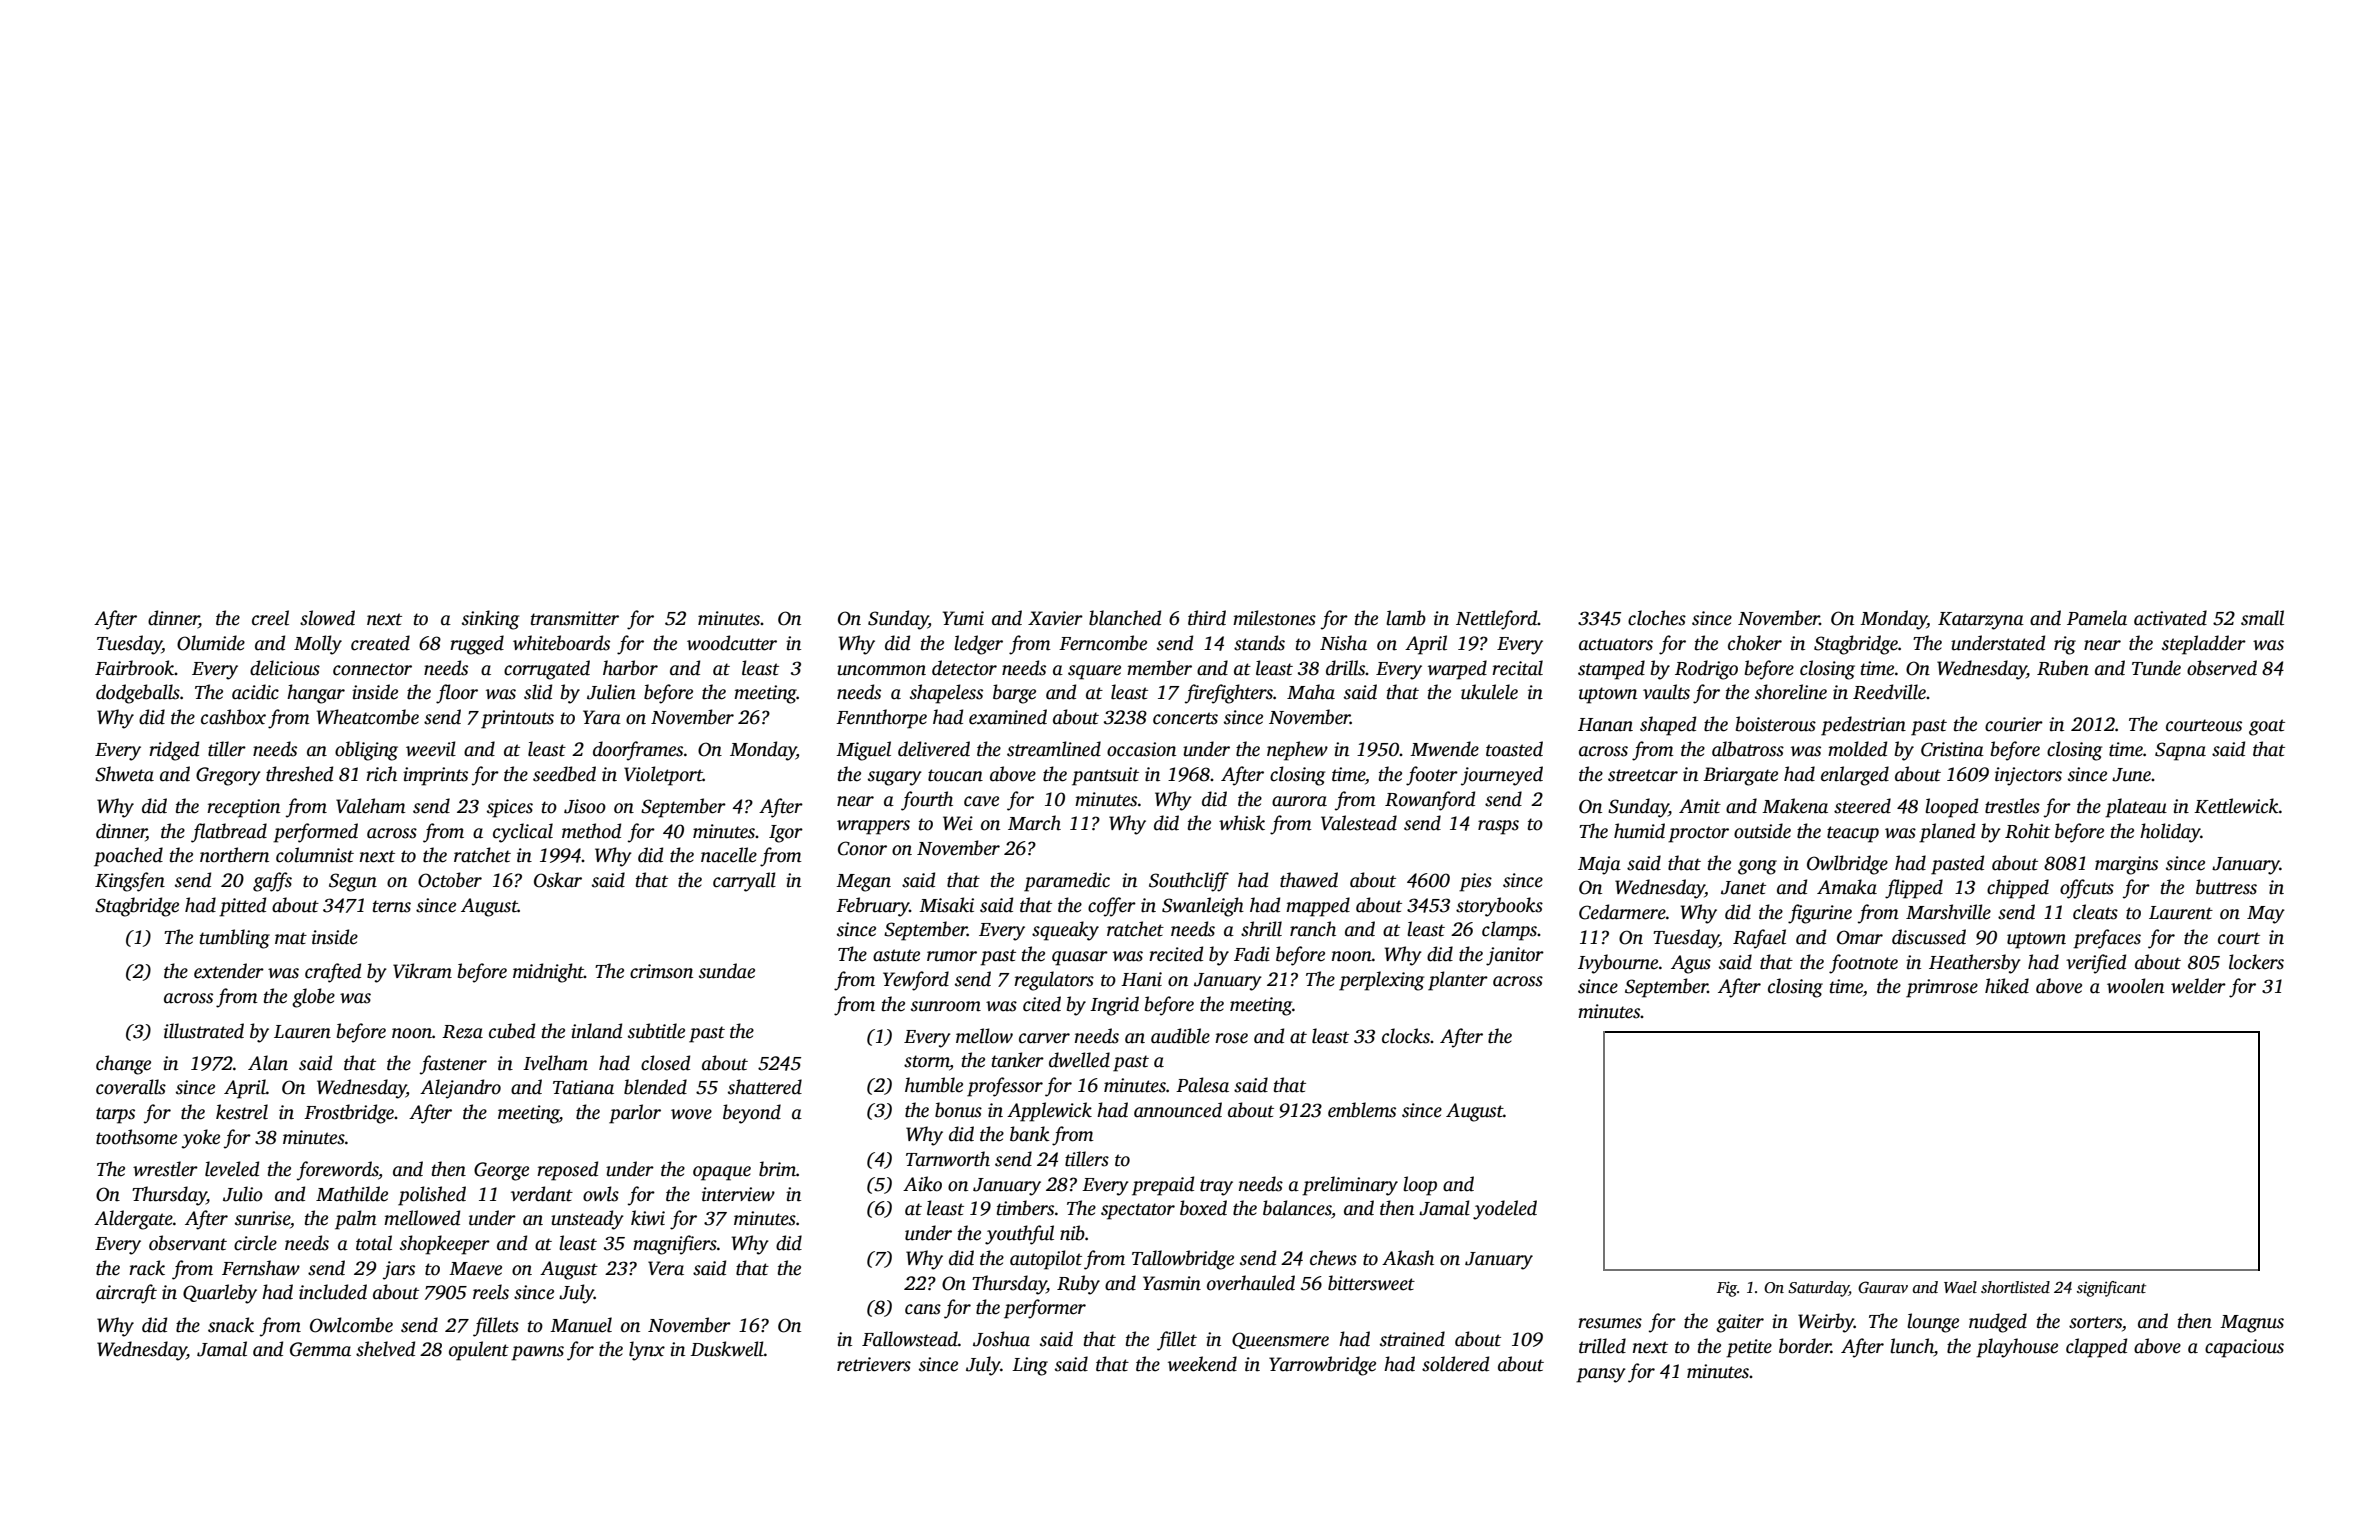  I want to click on creel, so click(270, 618).
